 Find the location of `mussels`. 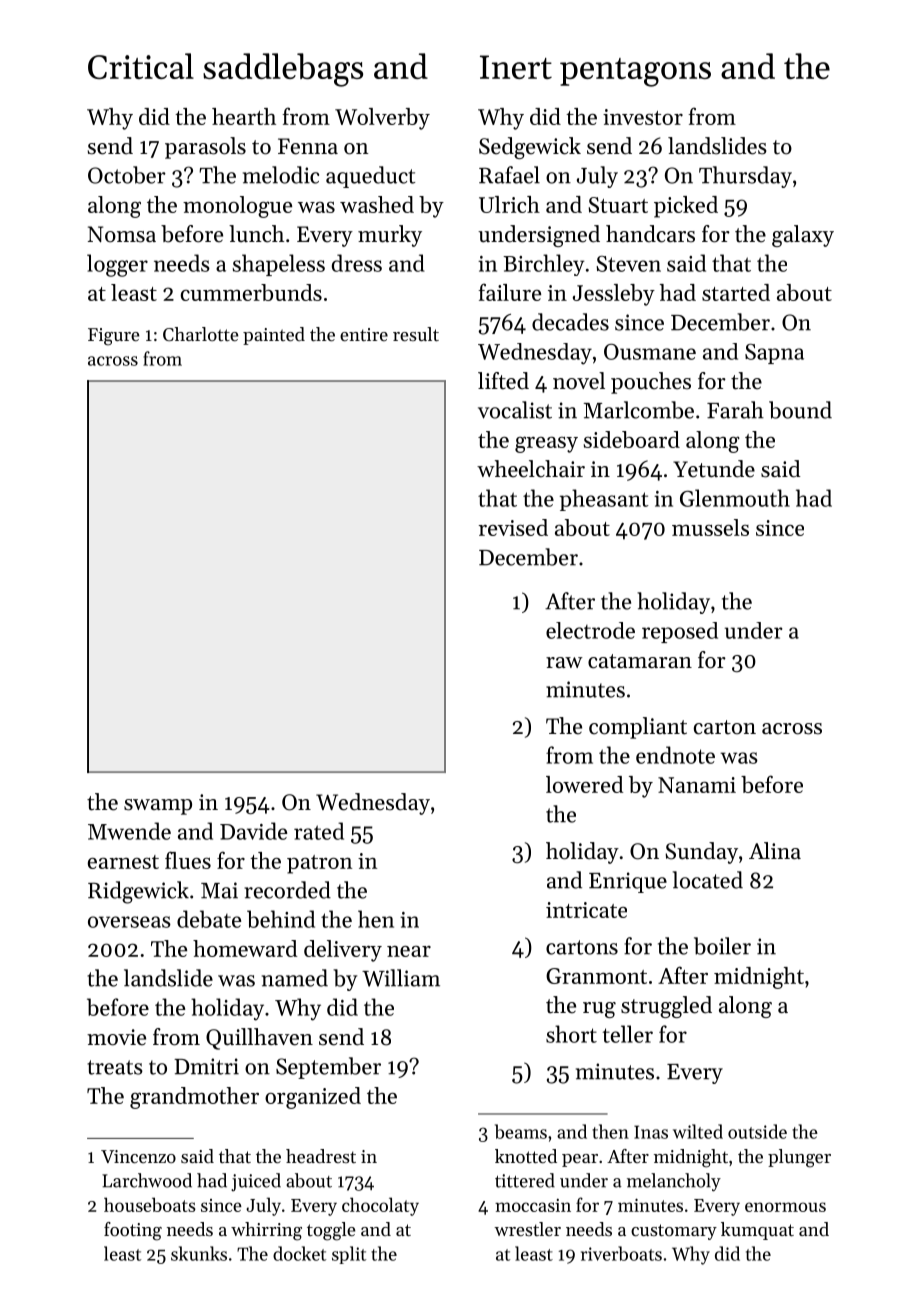

mussels is located at coordinates (710, 527).
